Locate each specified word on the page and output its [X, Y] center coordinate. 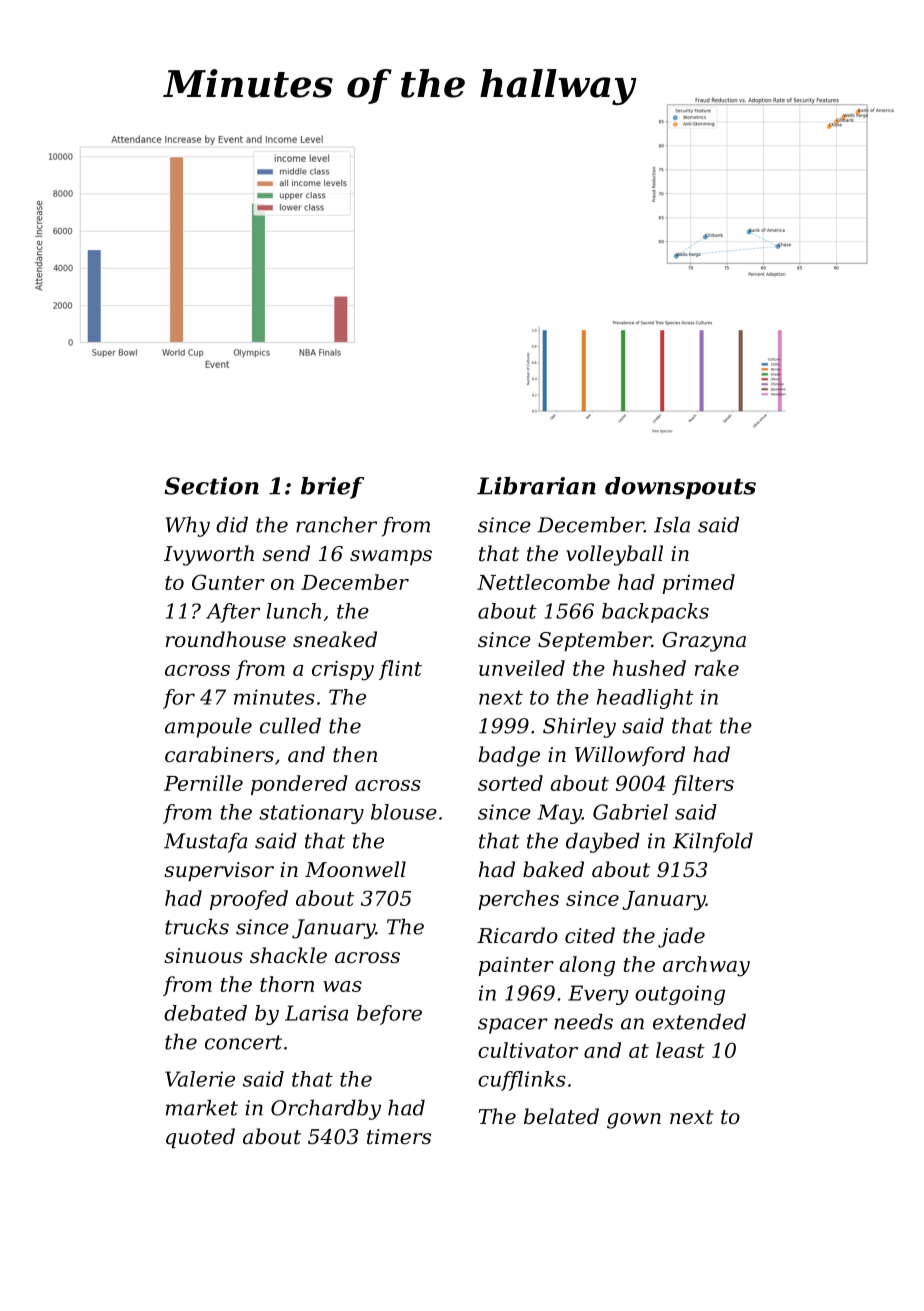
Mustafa [205, 843]
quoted [200, 1138]
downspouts [680, 488]
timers [399, 1137]
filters [703, 785]
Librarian [536, 486]
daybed [603, 843]
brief [332, 488]
